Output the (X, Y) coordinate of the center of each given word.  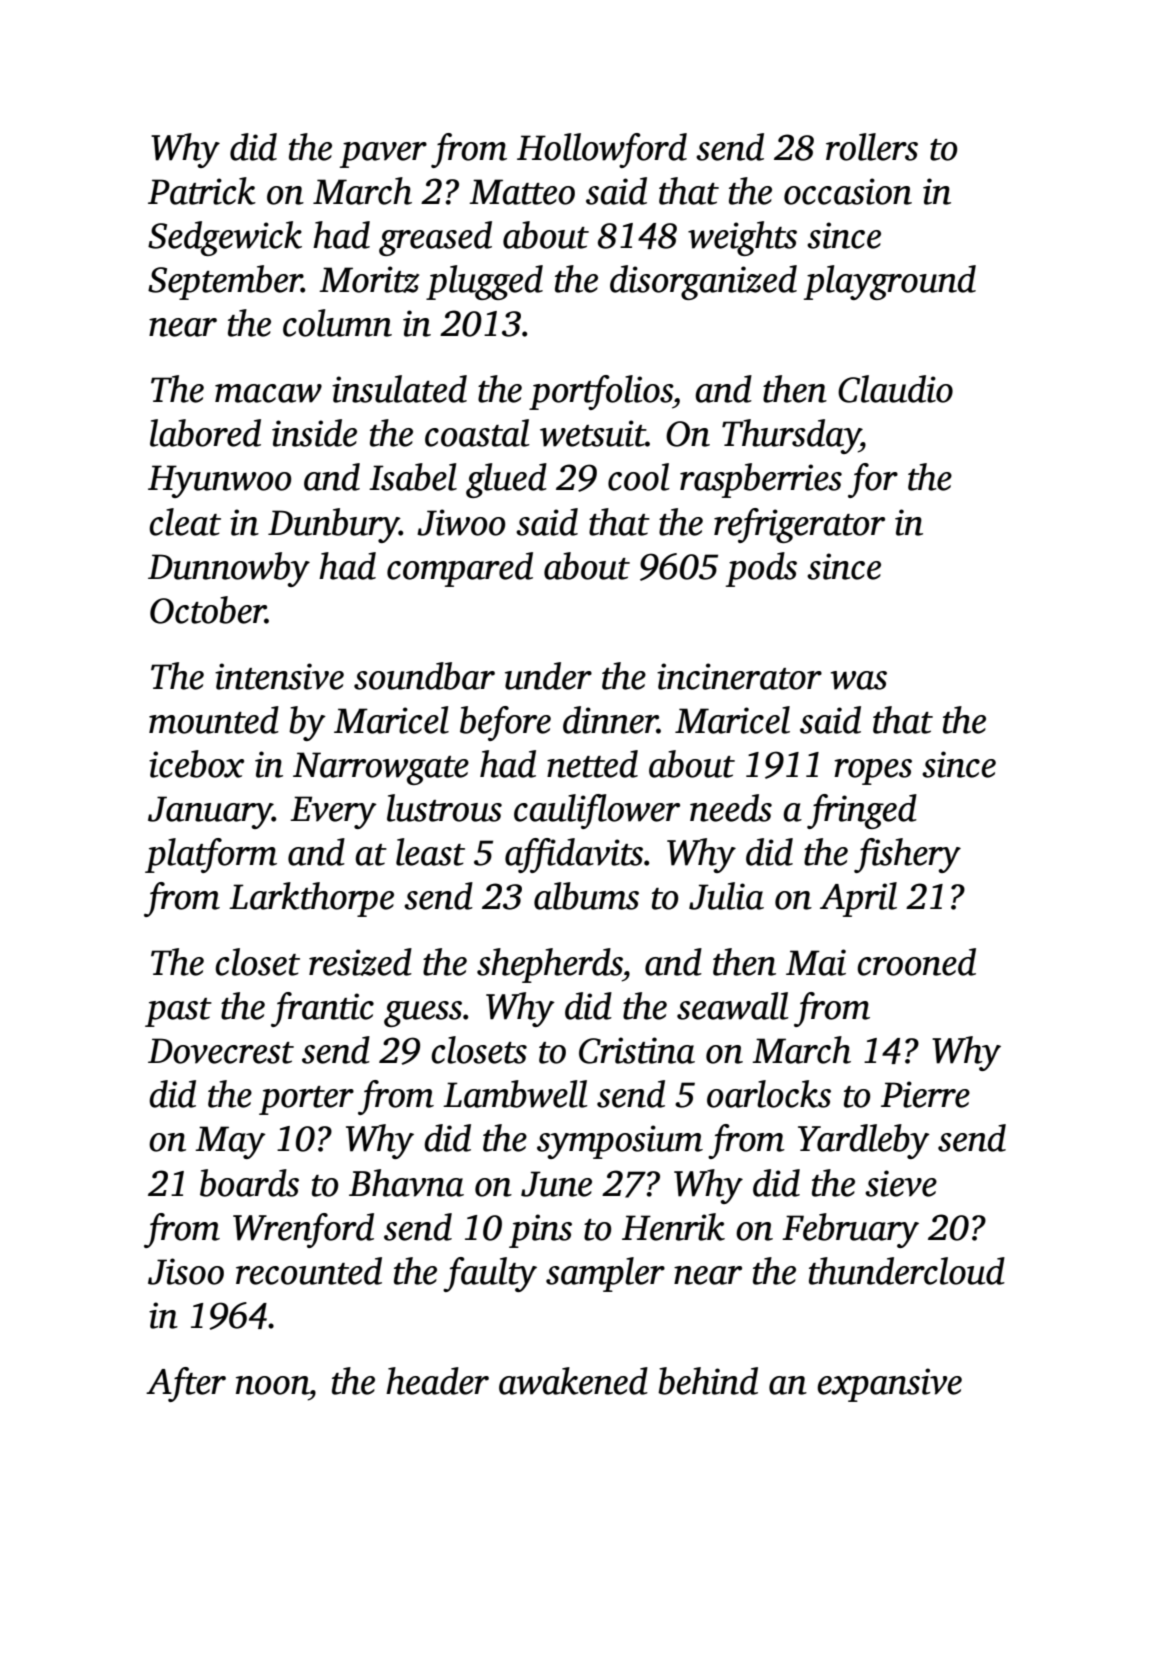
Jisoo (186, 1271)
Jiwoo (461, 522)
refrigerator (799, 525)
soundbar (424, 676)
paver (383, 155)
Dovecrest (221, 1051)
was (858, 680)
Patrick (202, 191)
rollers (872, 147)
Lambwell (515, 1094)
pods (761, 569)
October (208, 610)
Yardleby (864, 1141)
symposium (620, 1142)
